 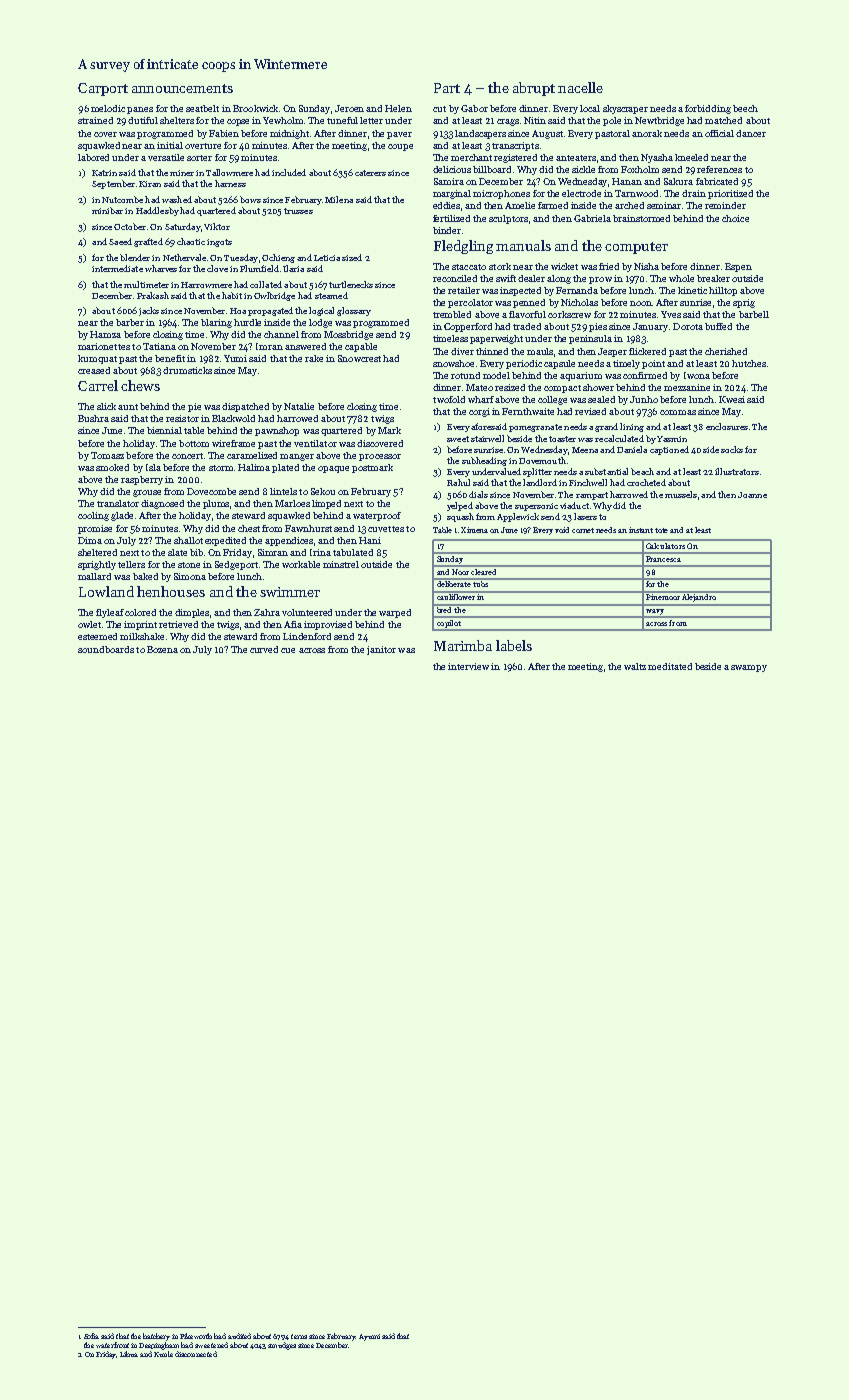 What do you see at coordinates (468, 666) in the page?
I see `interview` at bounding box center [468, 666].
